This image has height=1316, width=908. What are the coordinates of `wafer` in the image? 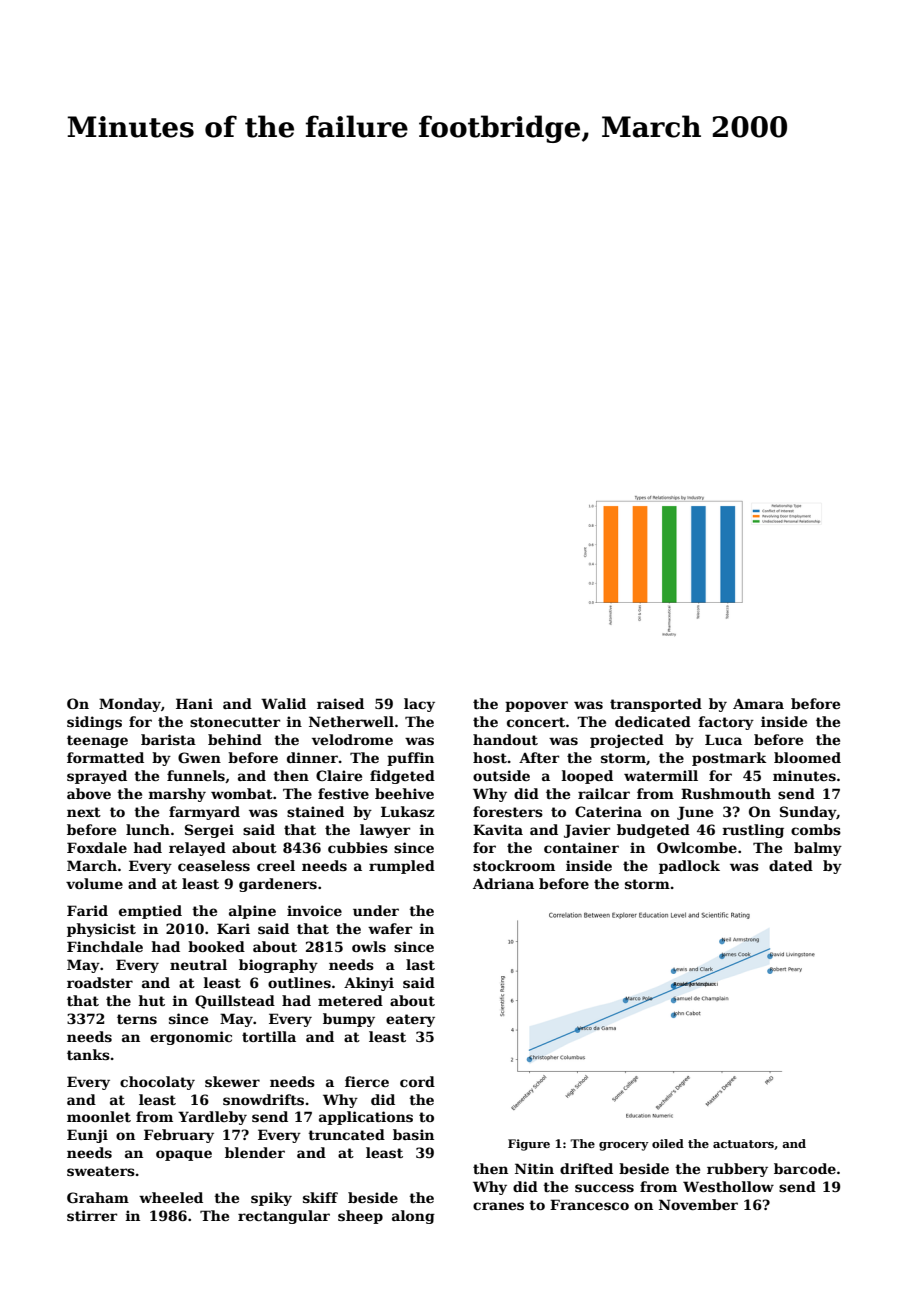 It's located at (390, 928).
